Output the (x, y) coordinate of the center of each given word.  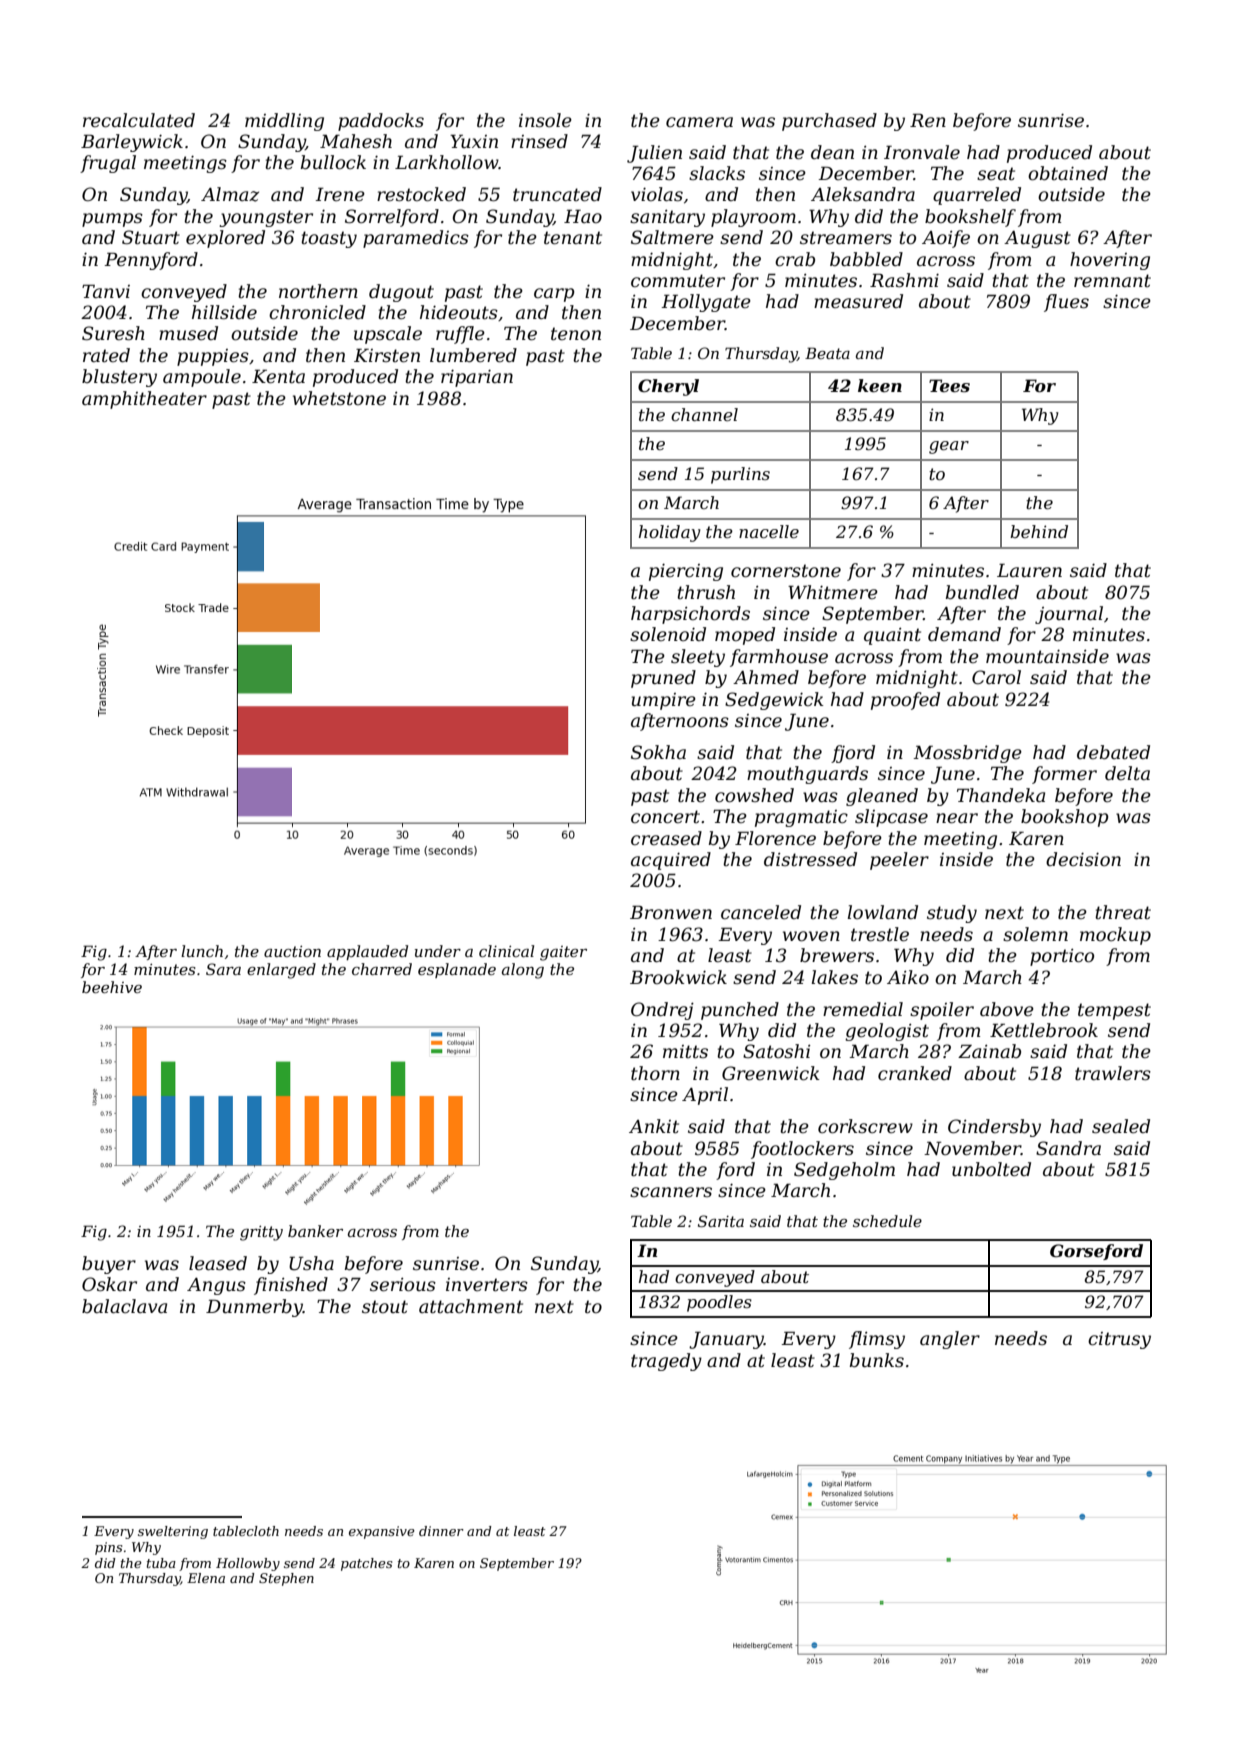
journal (1069, 615)
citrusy (1119, 1340)
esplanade (457, 970)
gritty (261, 1233)
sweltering (173, 1532)
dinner (441, 1531)
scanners (671, 1192)
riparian (477, 378)
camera (699, 122)
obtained (1068, 173)
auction (292, 951)
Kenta (278, 376)
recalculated (139, 120)
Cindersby (994, 1128)
